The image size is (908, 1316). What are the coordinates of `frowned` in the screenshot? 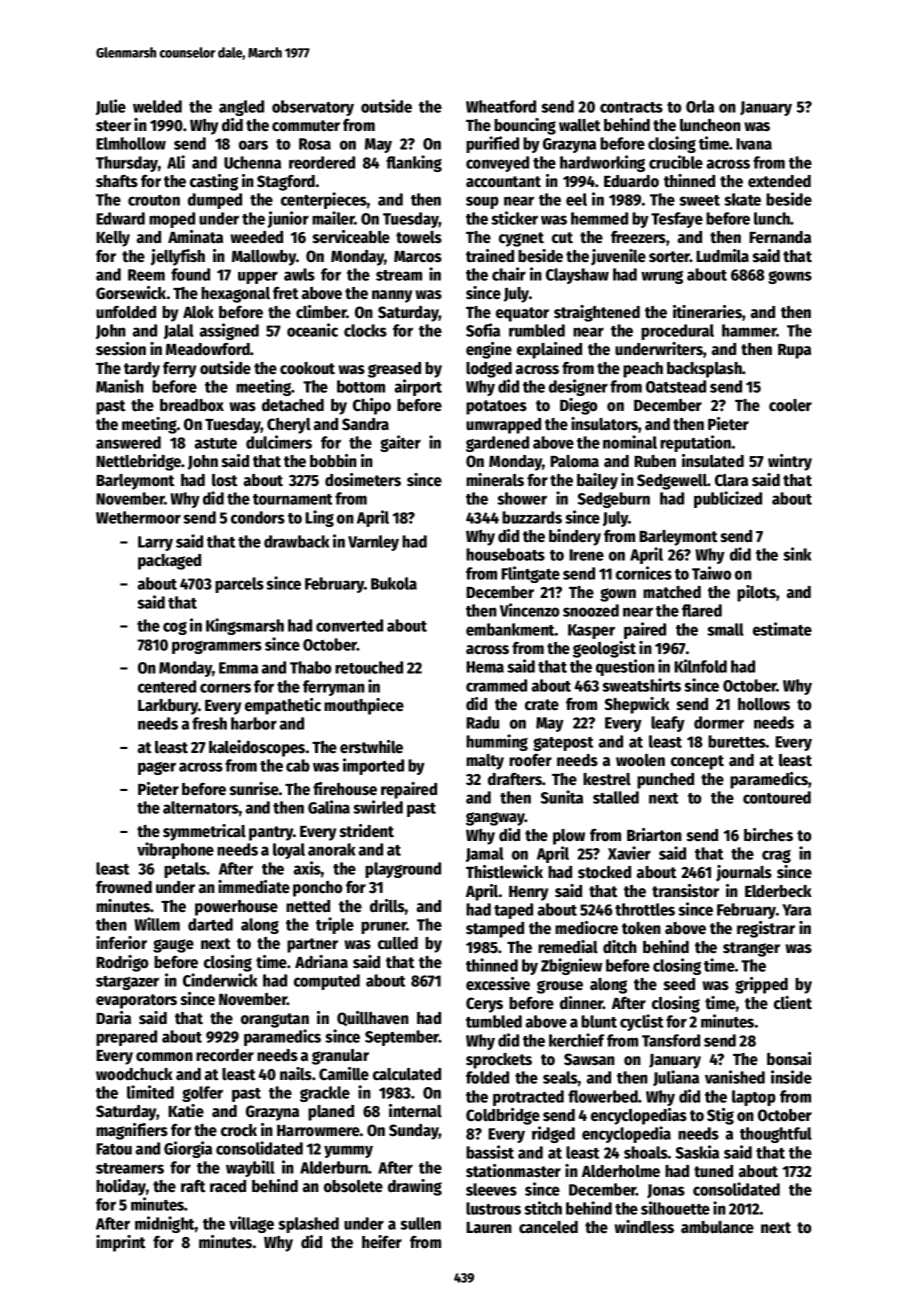 It's located at (124, 887).
